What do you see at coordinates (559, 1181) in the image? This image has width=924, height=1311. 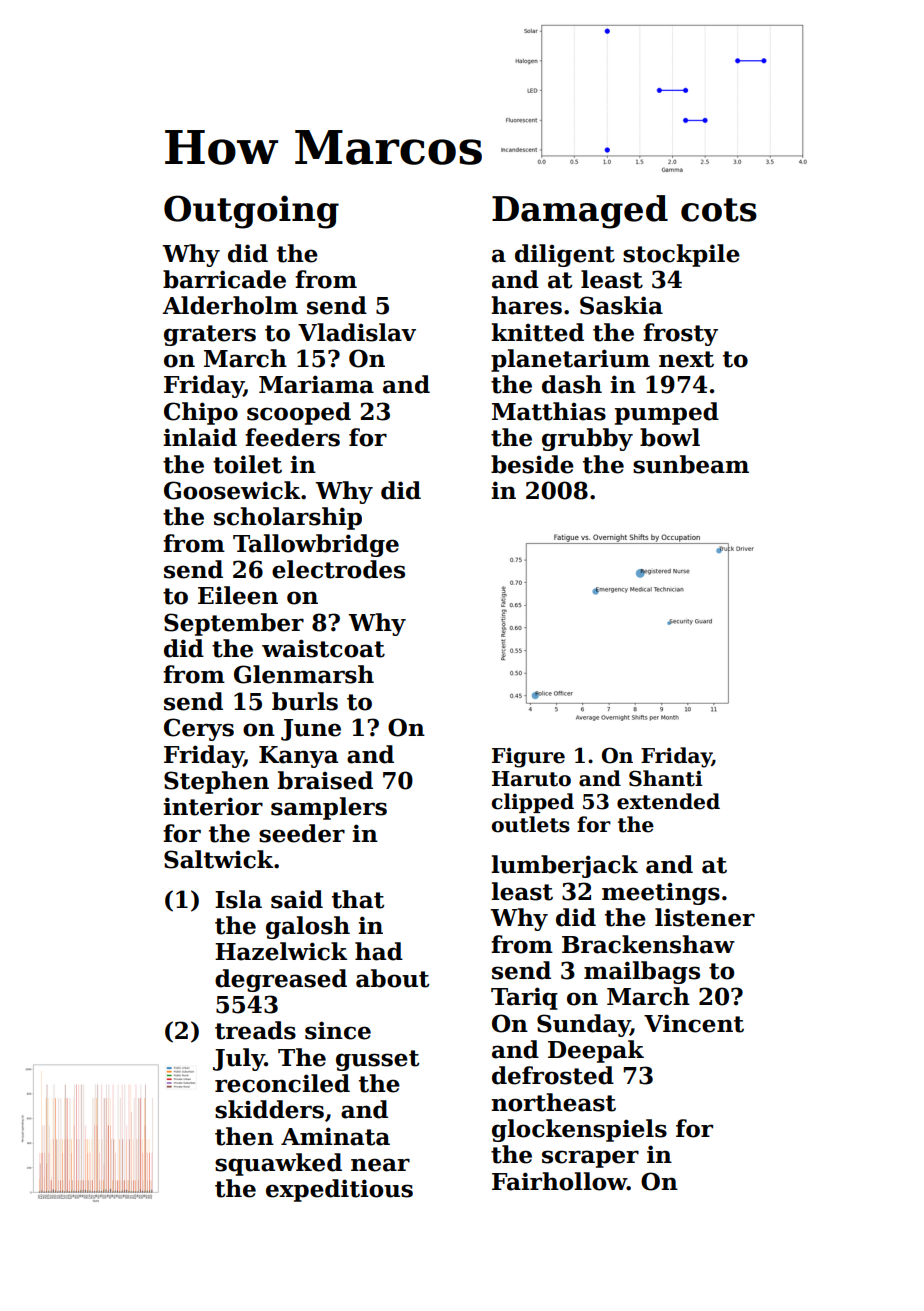 I see `Fairhollow` at bounding box center [559, 1181].
